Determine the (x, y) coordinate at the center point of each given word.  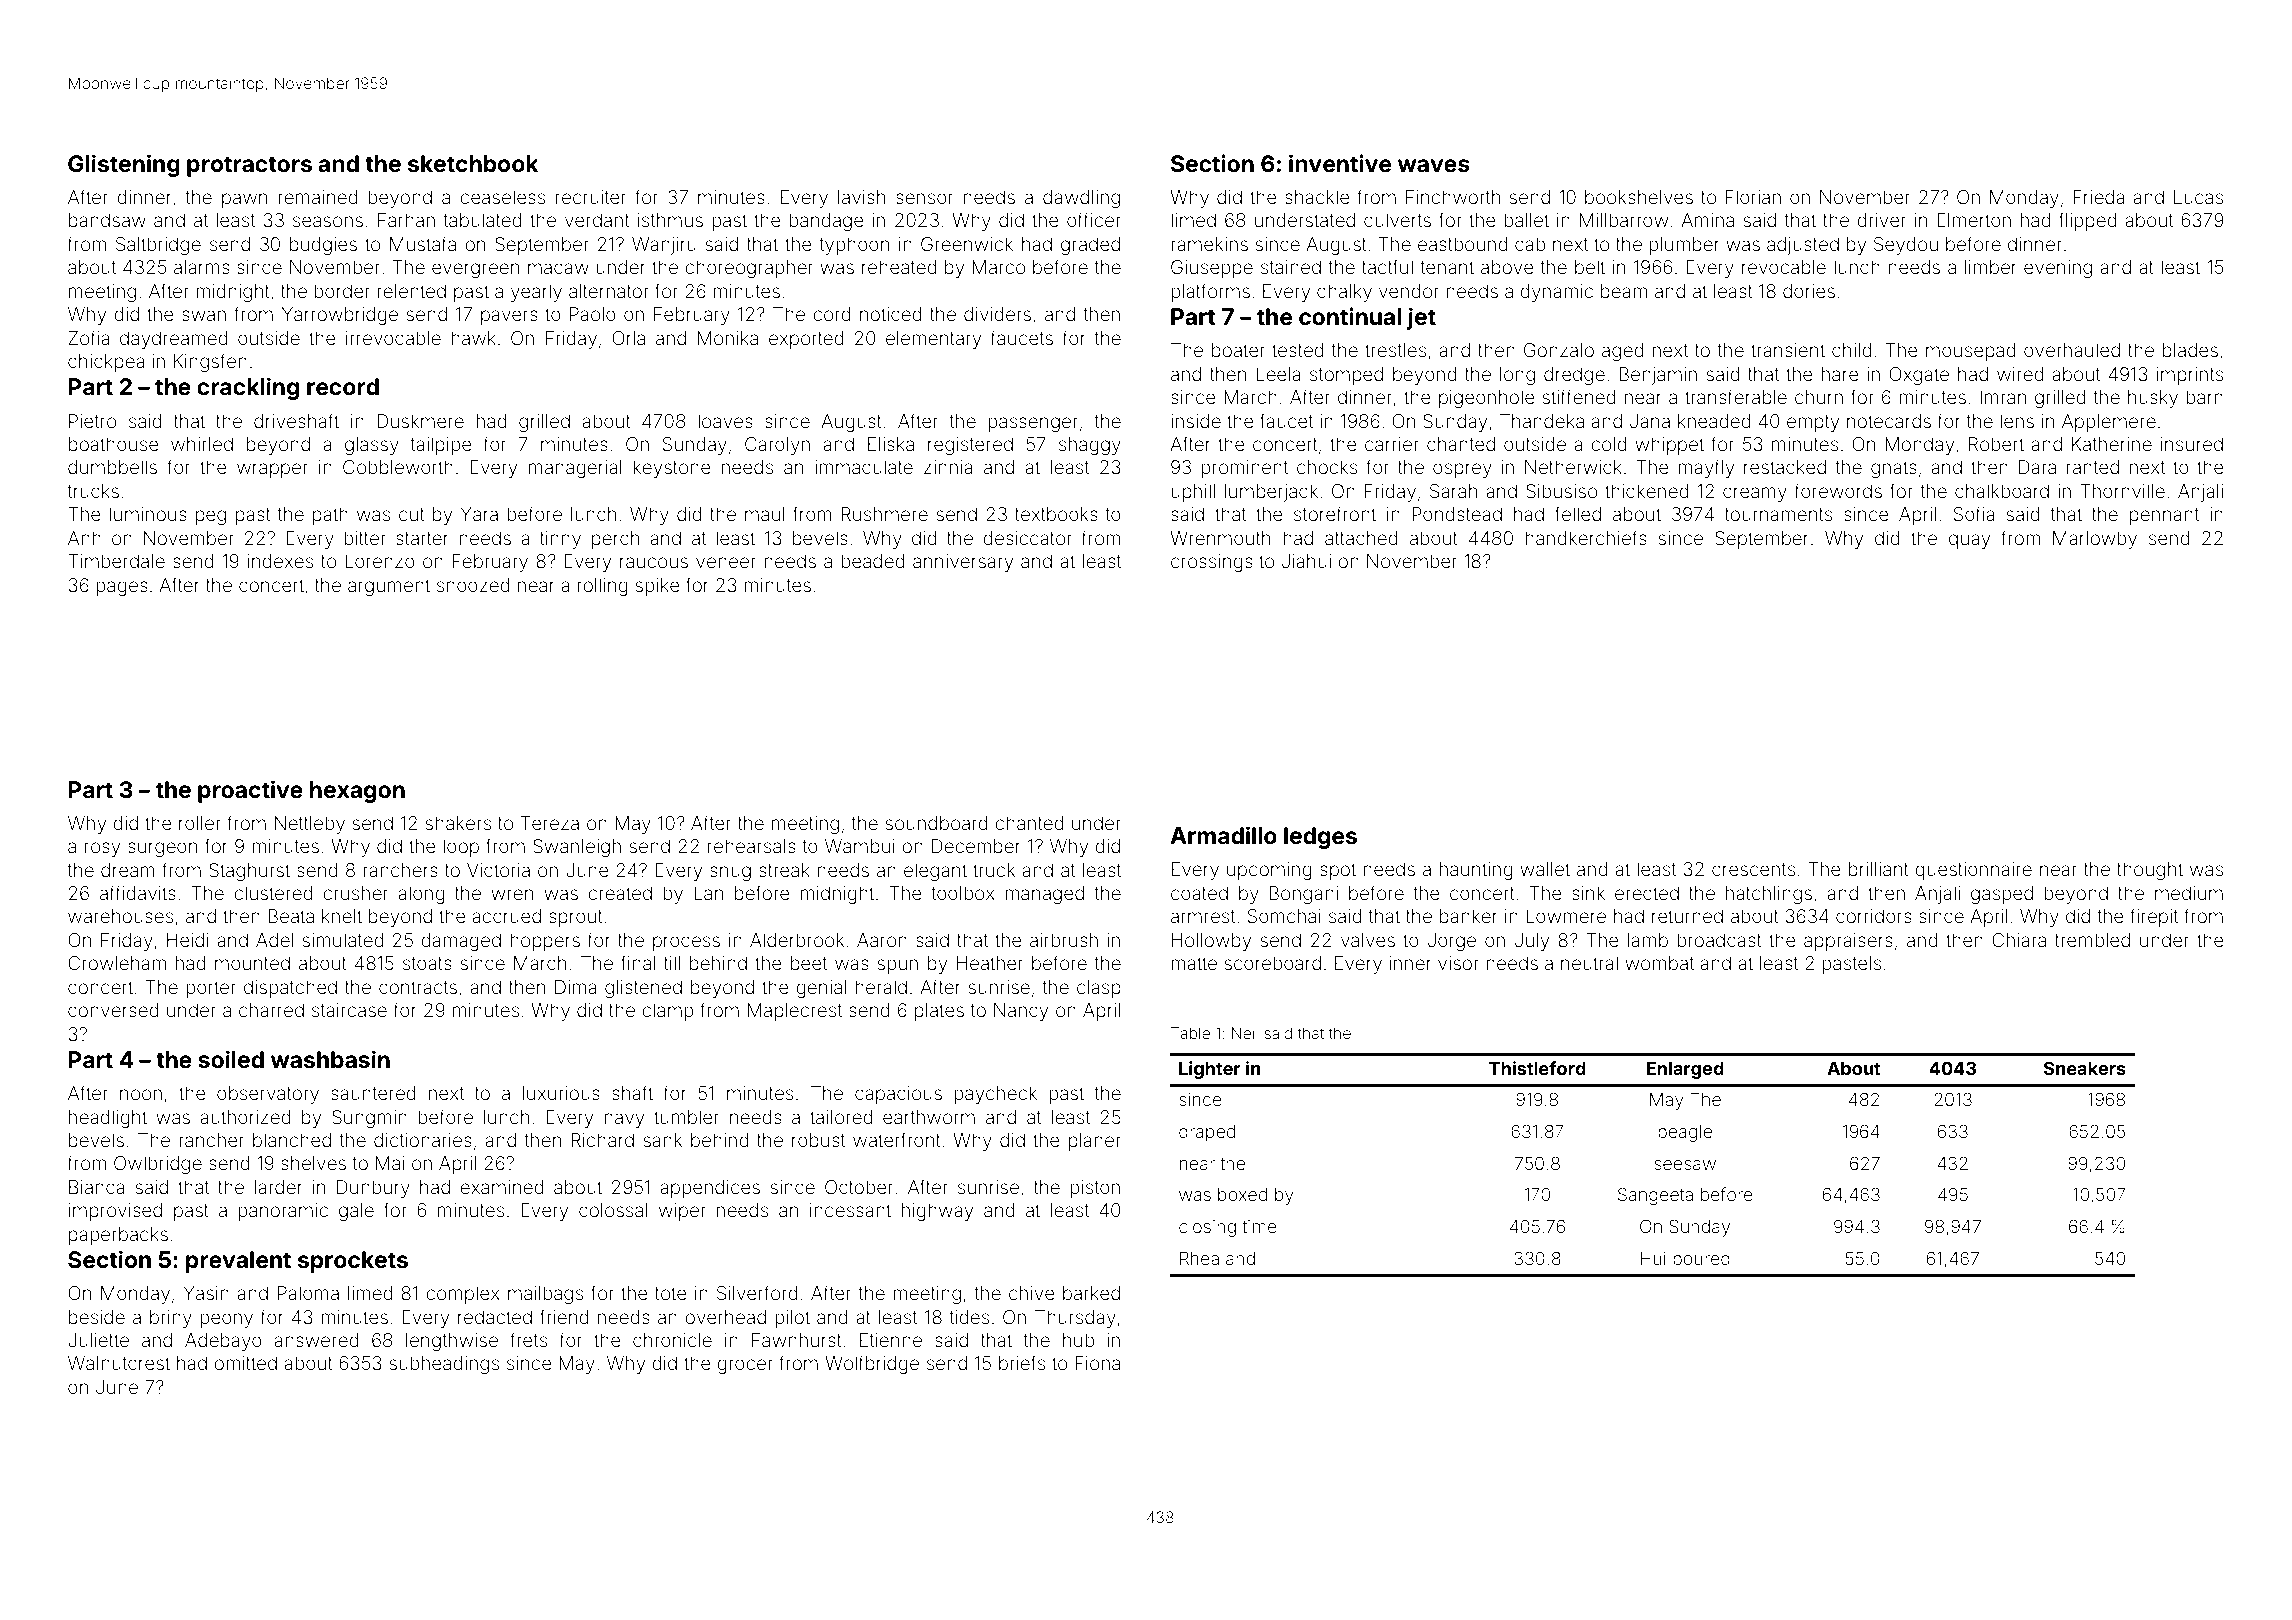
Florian (1753, 197)
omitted (245, 1363)
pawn (244, 200)
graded (1090, 246)
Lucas (2198, 197)
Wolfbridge (872, 1364)
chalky (1344, 293)
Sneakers (2084, 1068)
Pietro (92, 421)
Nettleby (310, 825)
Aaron (882, 940)
